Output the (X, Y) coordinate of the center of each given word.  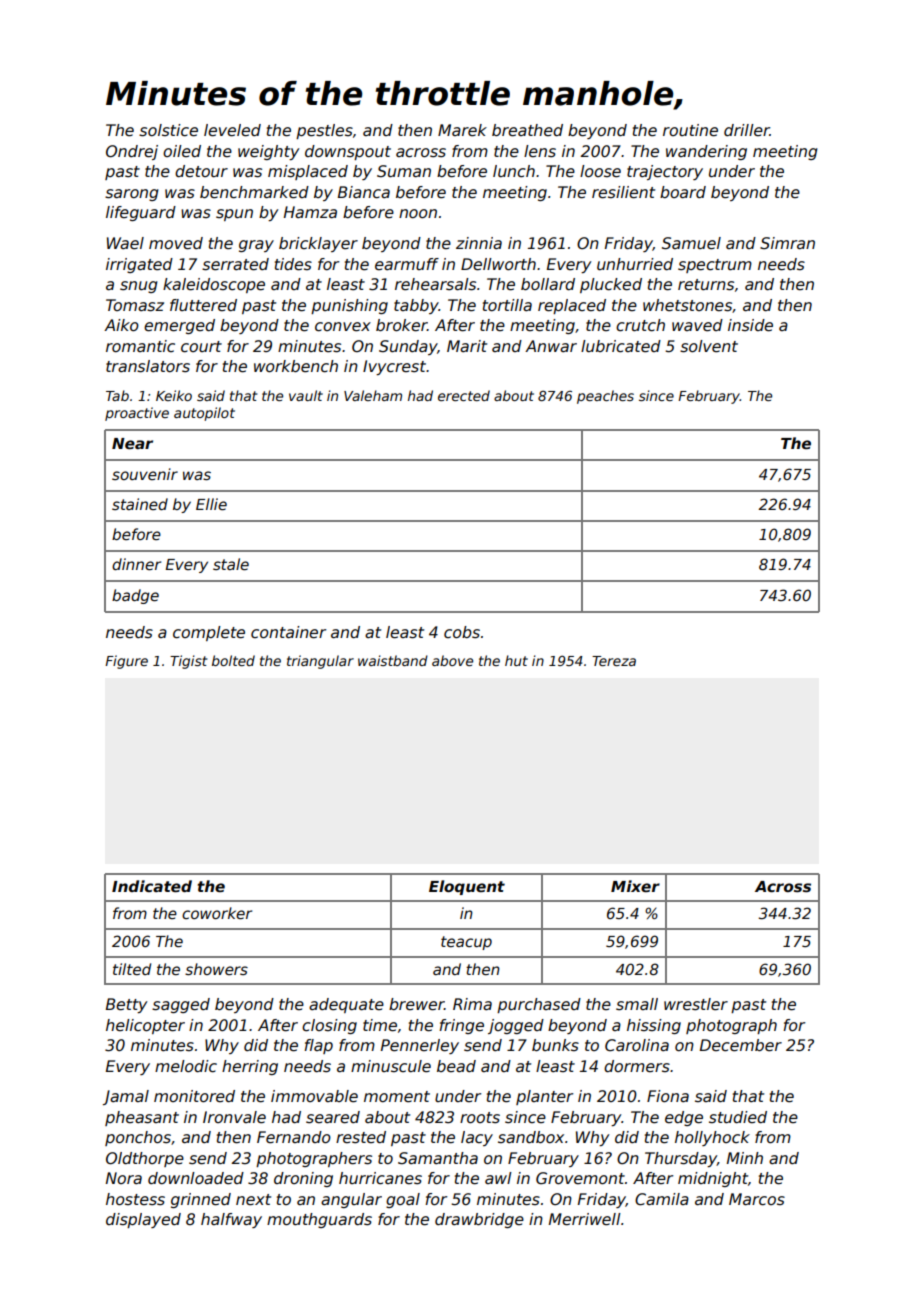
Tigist (188, 662)
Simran (787, 243)
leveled (232, 130)
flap (318, 1046)
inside (750, 325)
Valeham (373, 395)
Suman (404, 171)
